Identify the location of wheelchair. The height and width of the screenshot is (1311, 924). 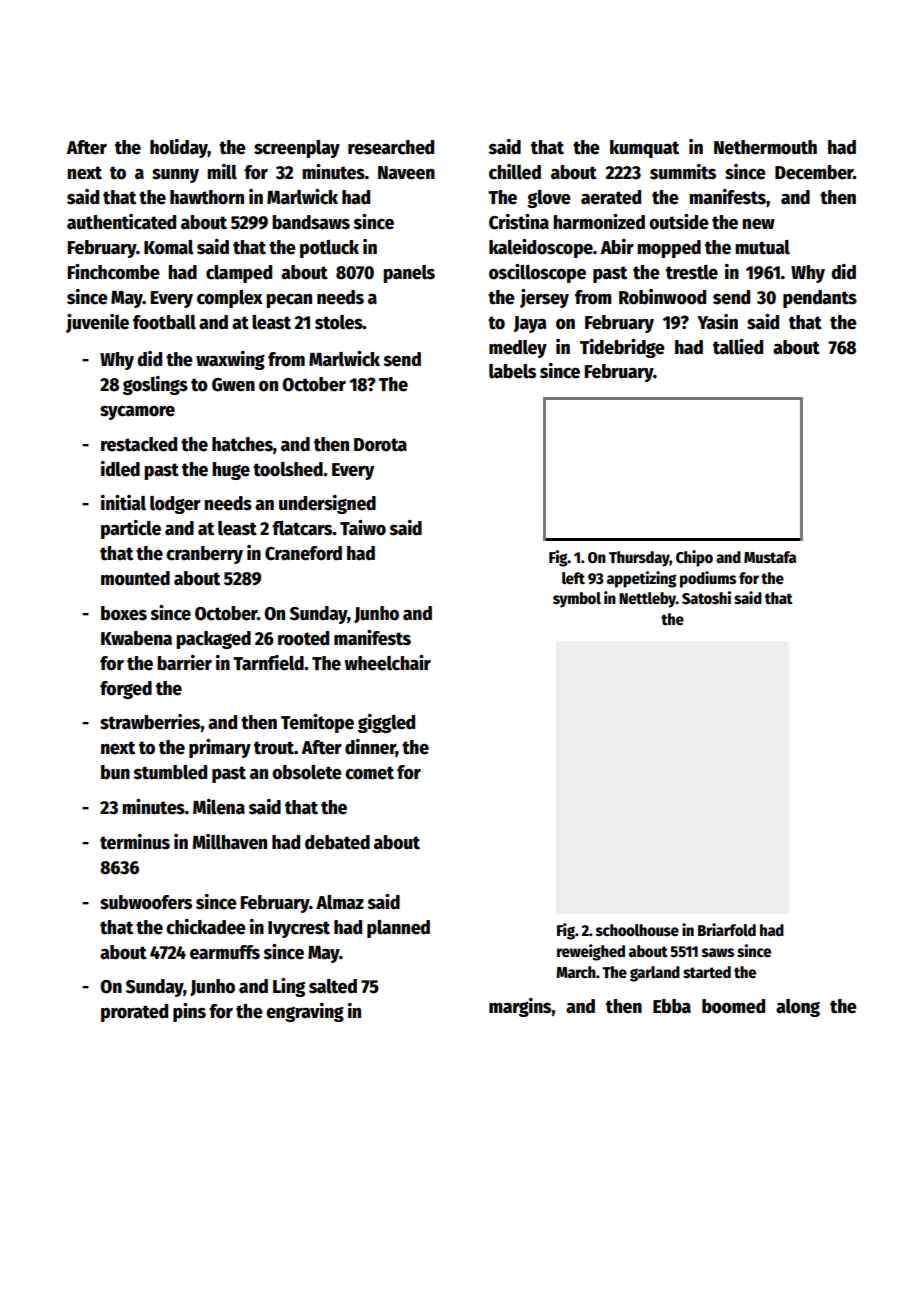
(387, 663).
